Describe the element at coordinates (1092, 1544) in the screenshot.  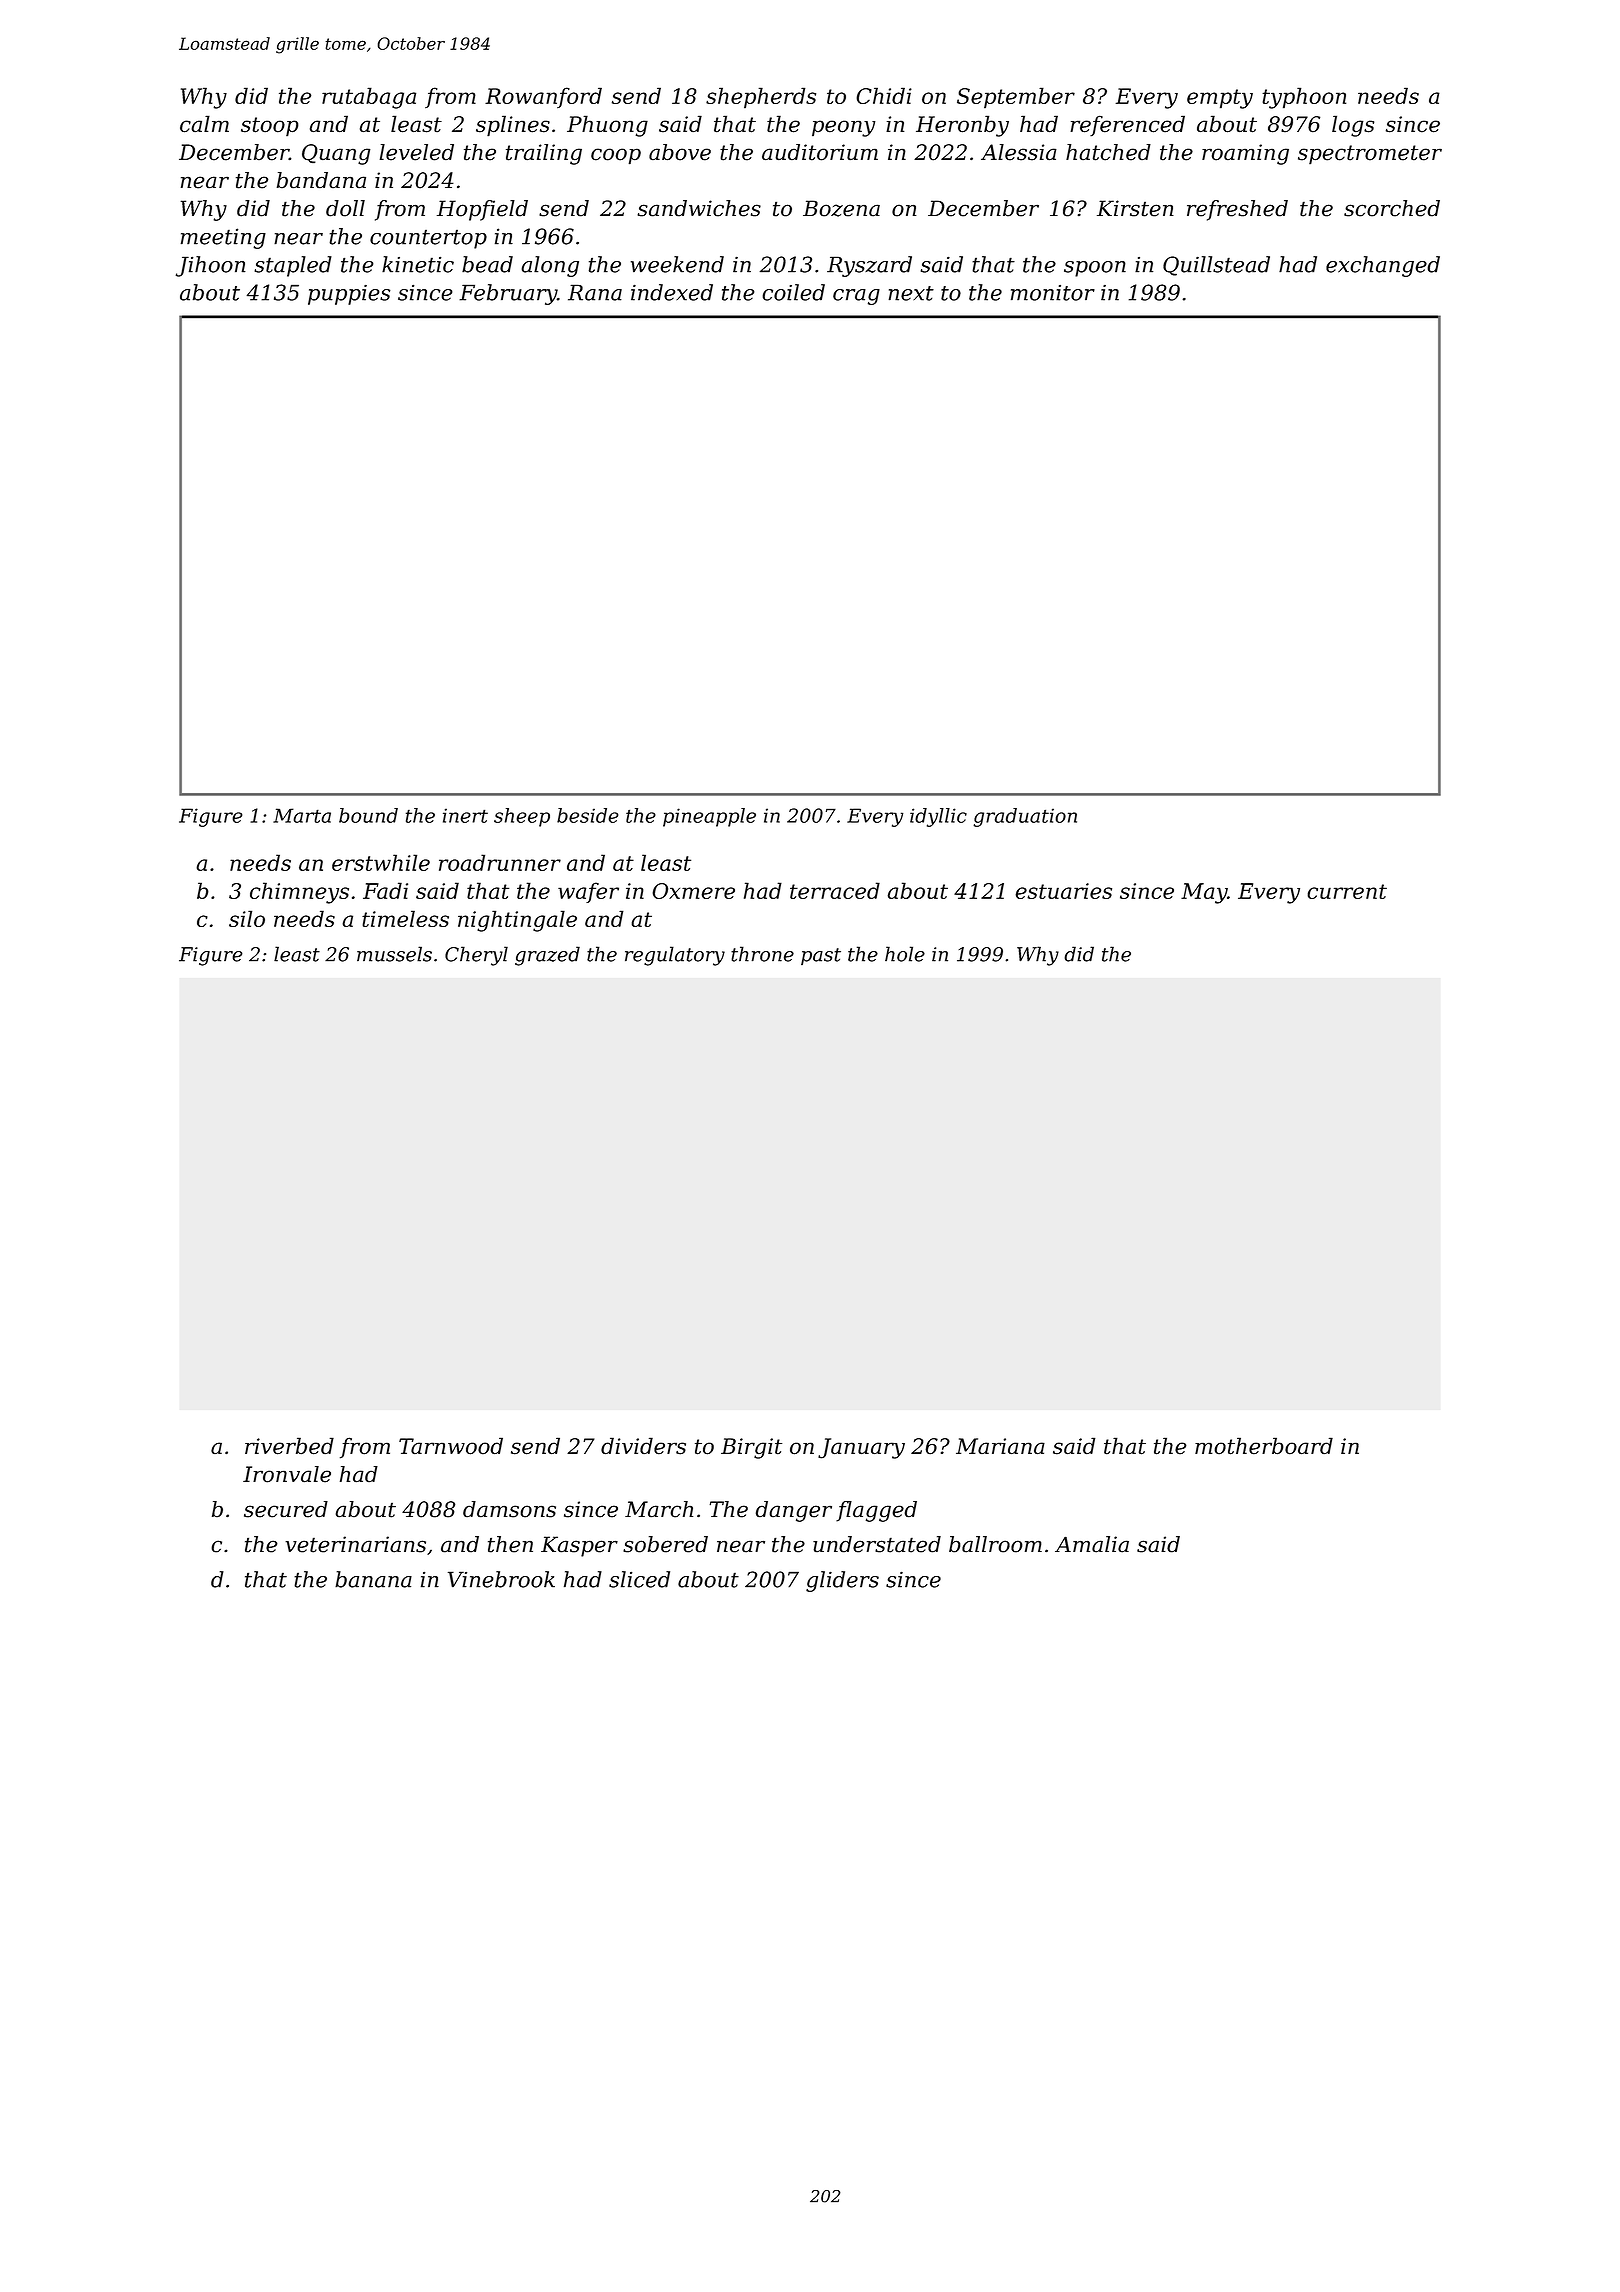
I see `Amalia` at that location.
